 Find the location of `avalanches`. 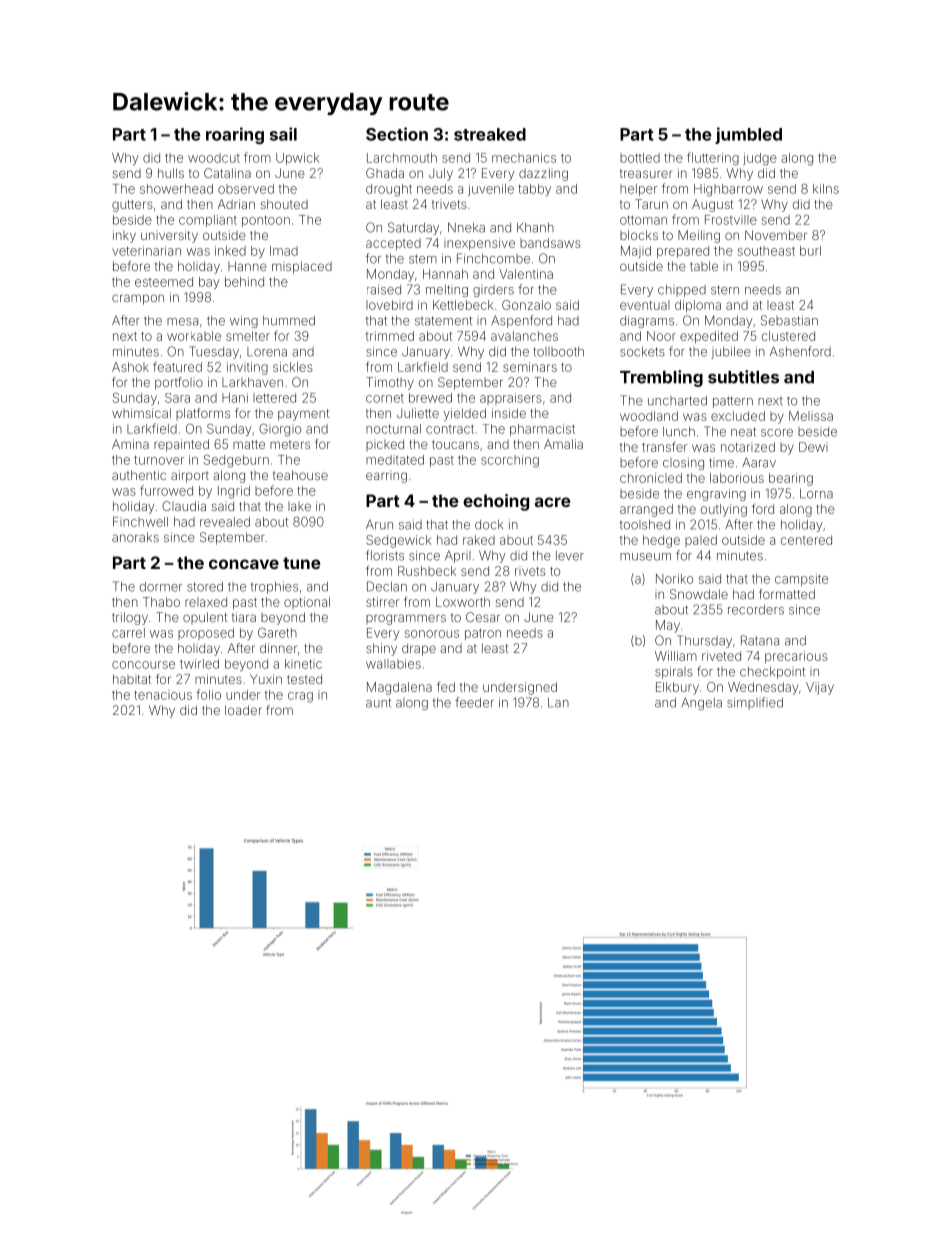

avalanches is located at coordinates (524, 336).
